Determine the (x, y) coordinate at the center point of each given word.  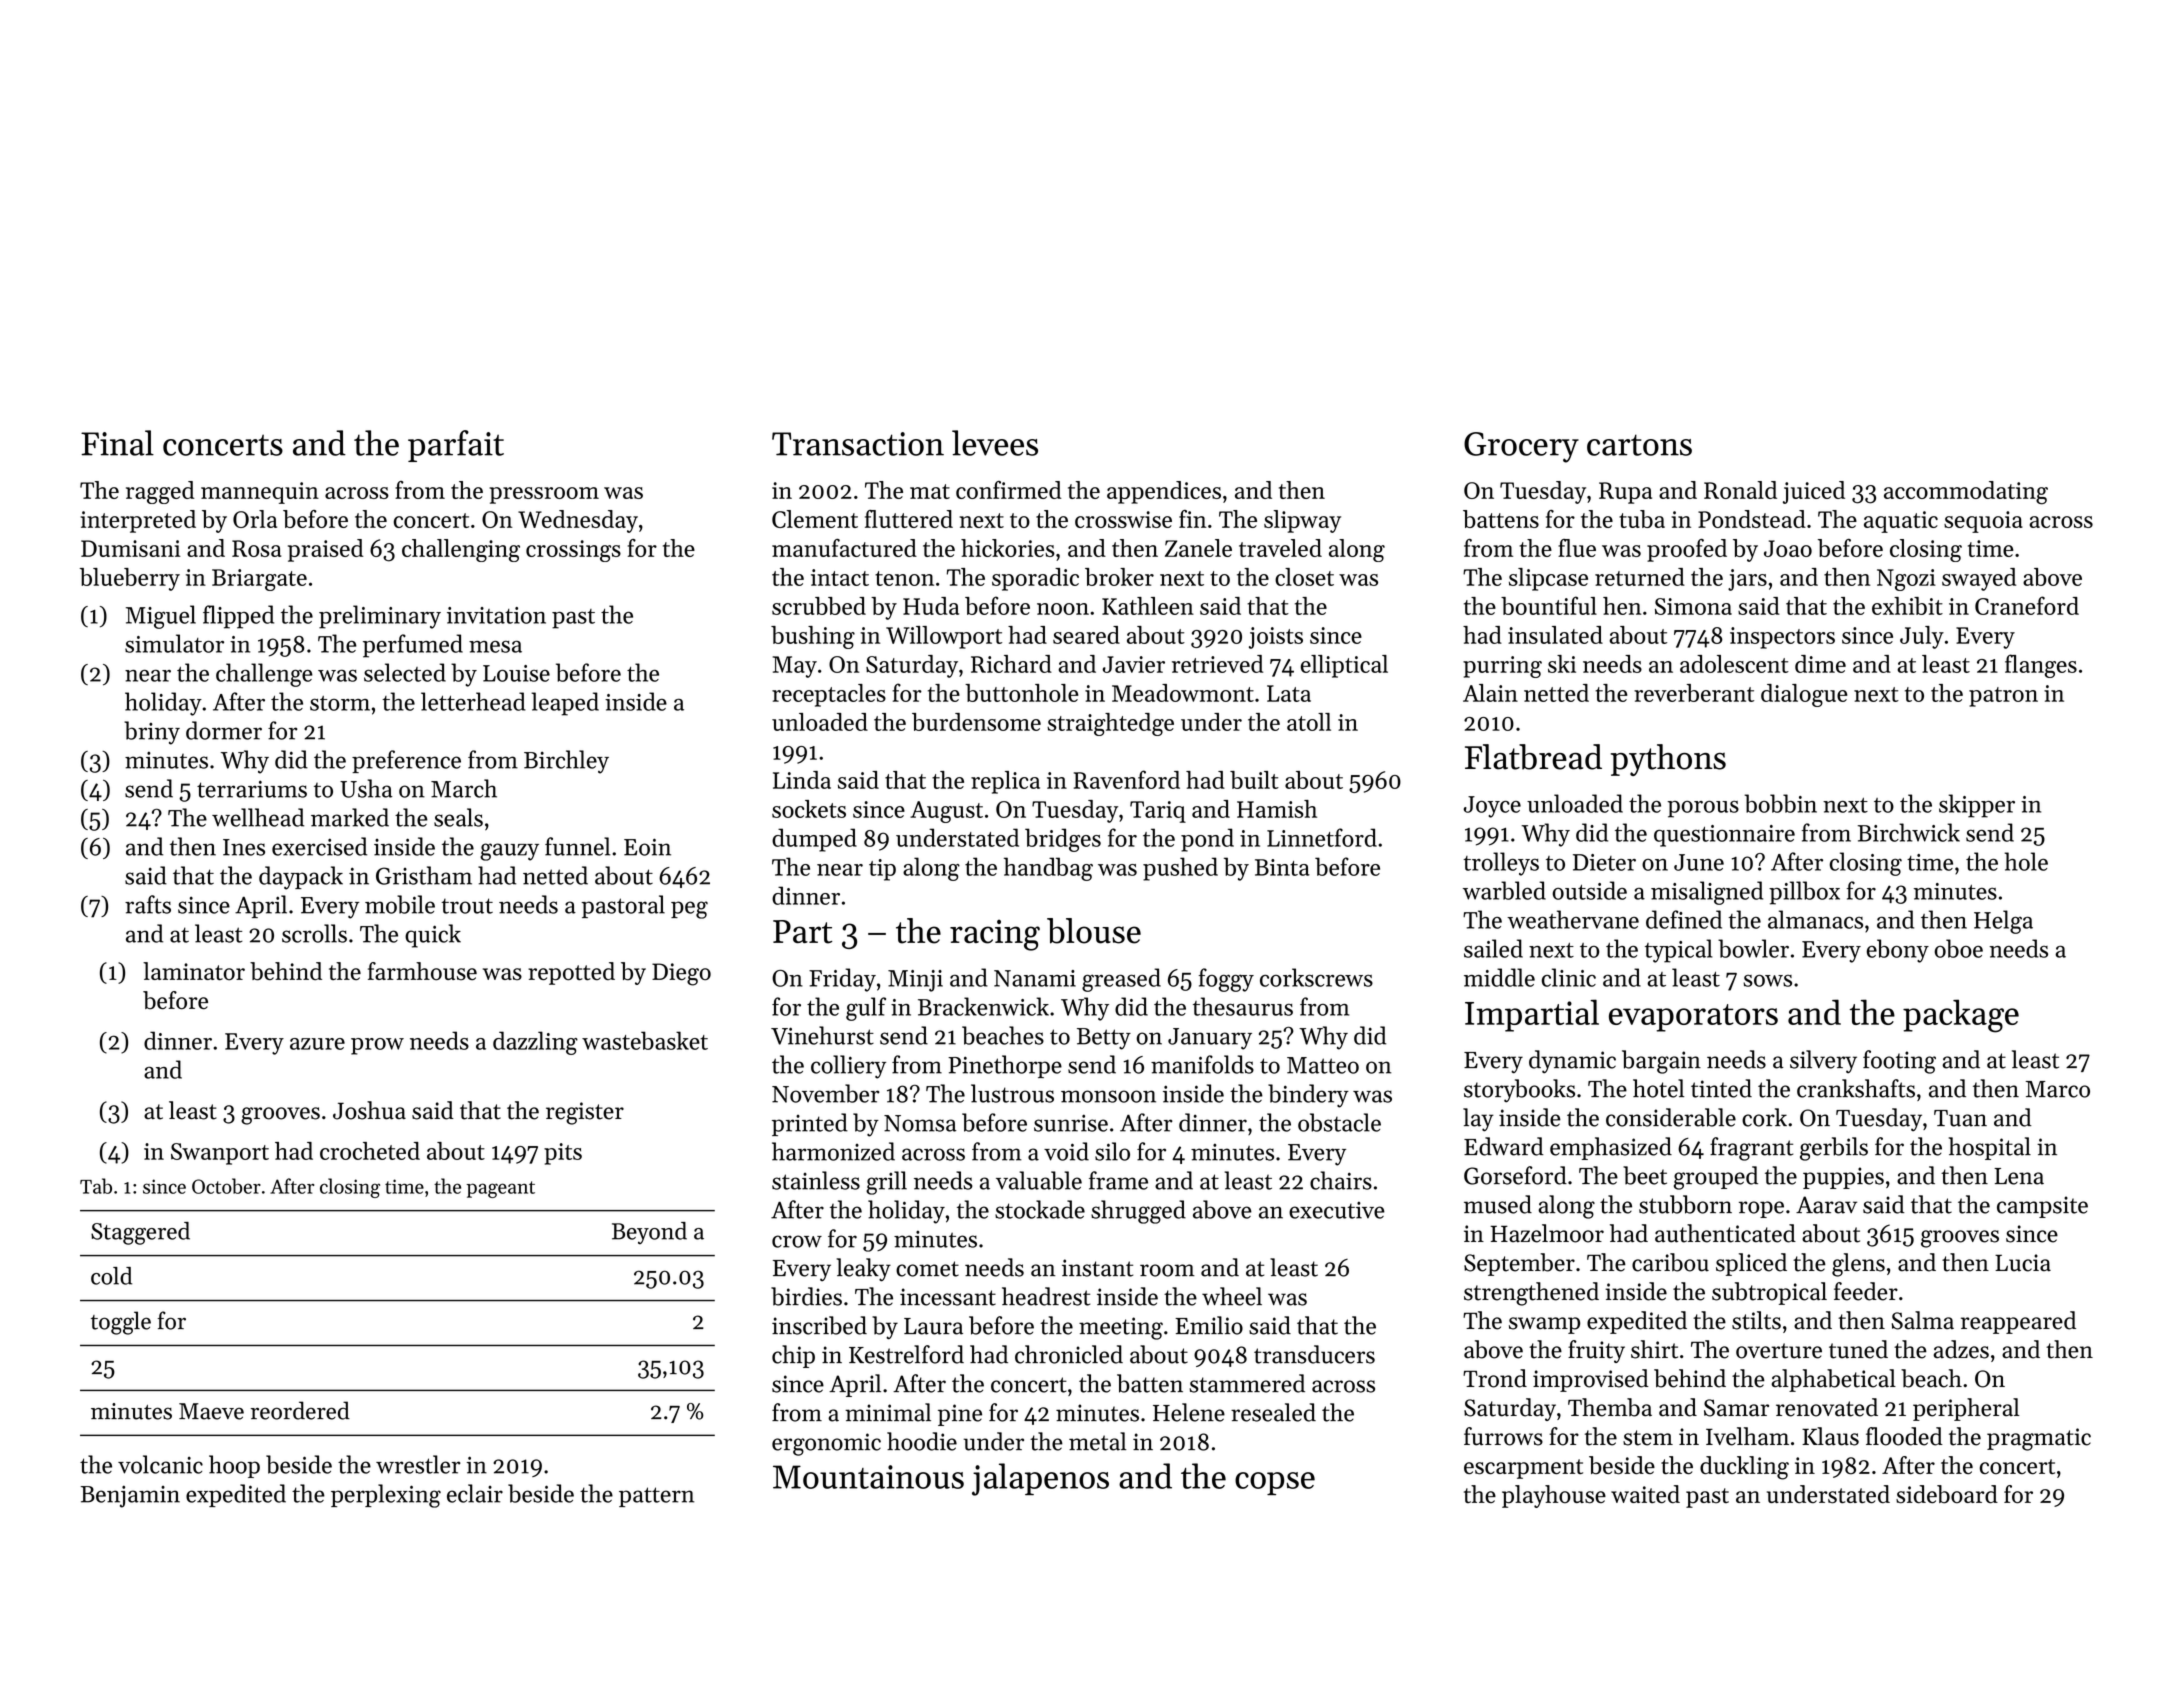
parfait (456, 446)
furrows (1503, 1436)
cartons (1639, 445)
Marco (2058, 1089)
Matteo (1323, 1065)
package (1961, 1016)
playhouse (1554, 1496)
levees (995, 443)
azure (317, 1044)
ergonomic (826, 1444)
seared (1086, 635)
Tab (96, 1186)
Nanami (1035, 978)
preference (406, 761)
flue (1577, 548)
